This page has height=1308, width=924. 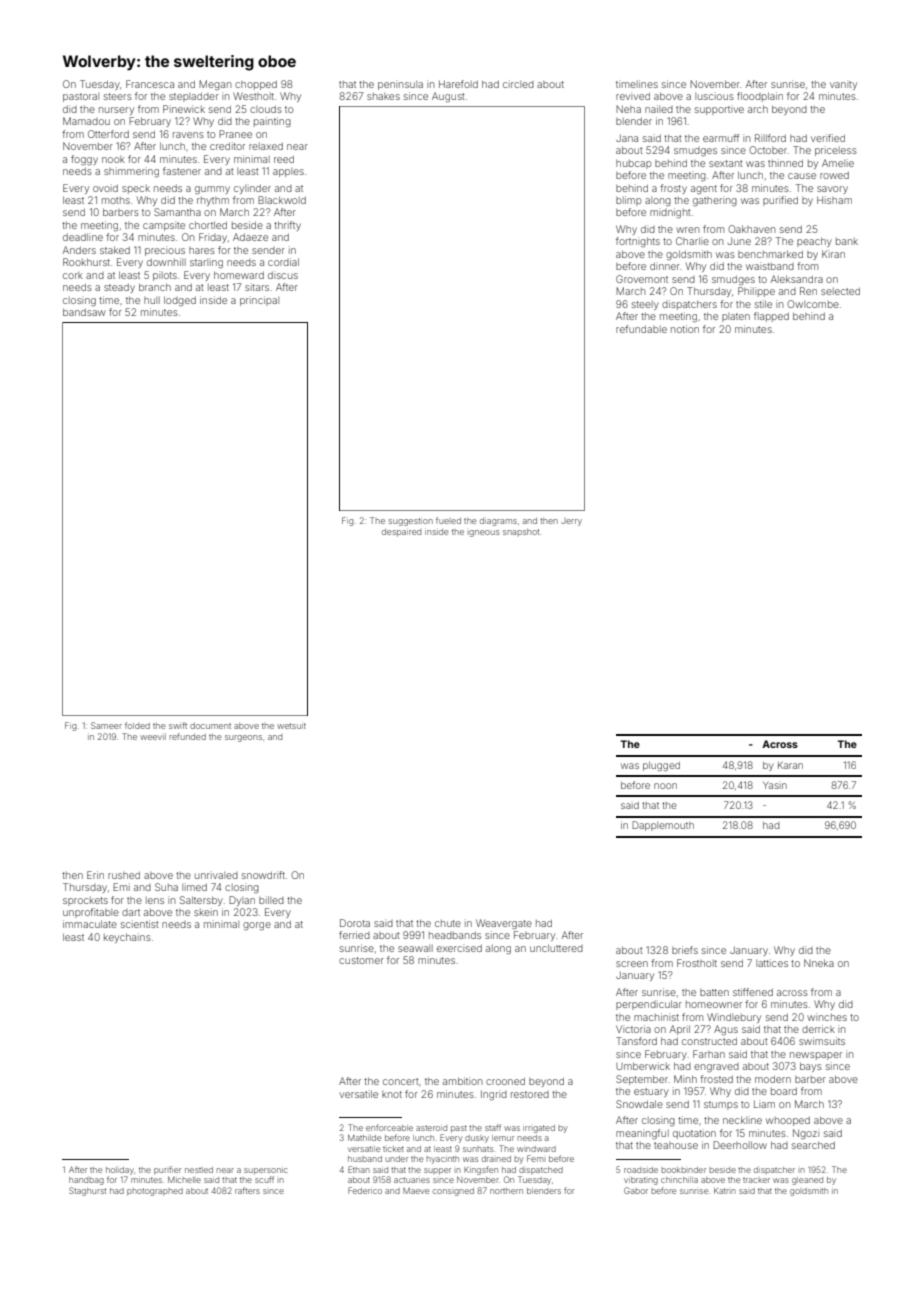 I want to click on Weavergate, so click(x=504, y=924).
